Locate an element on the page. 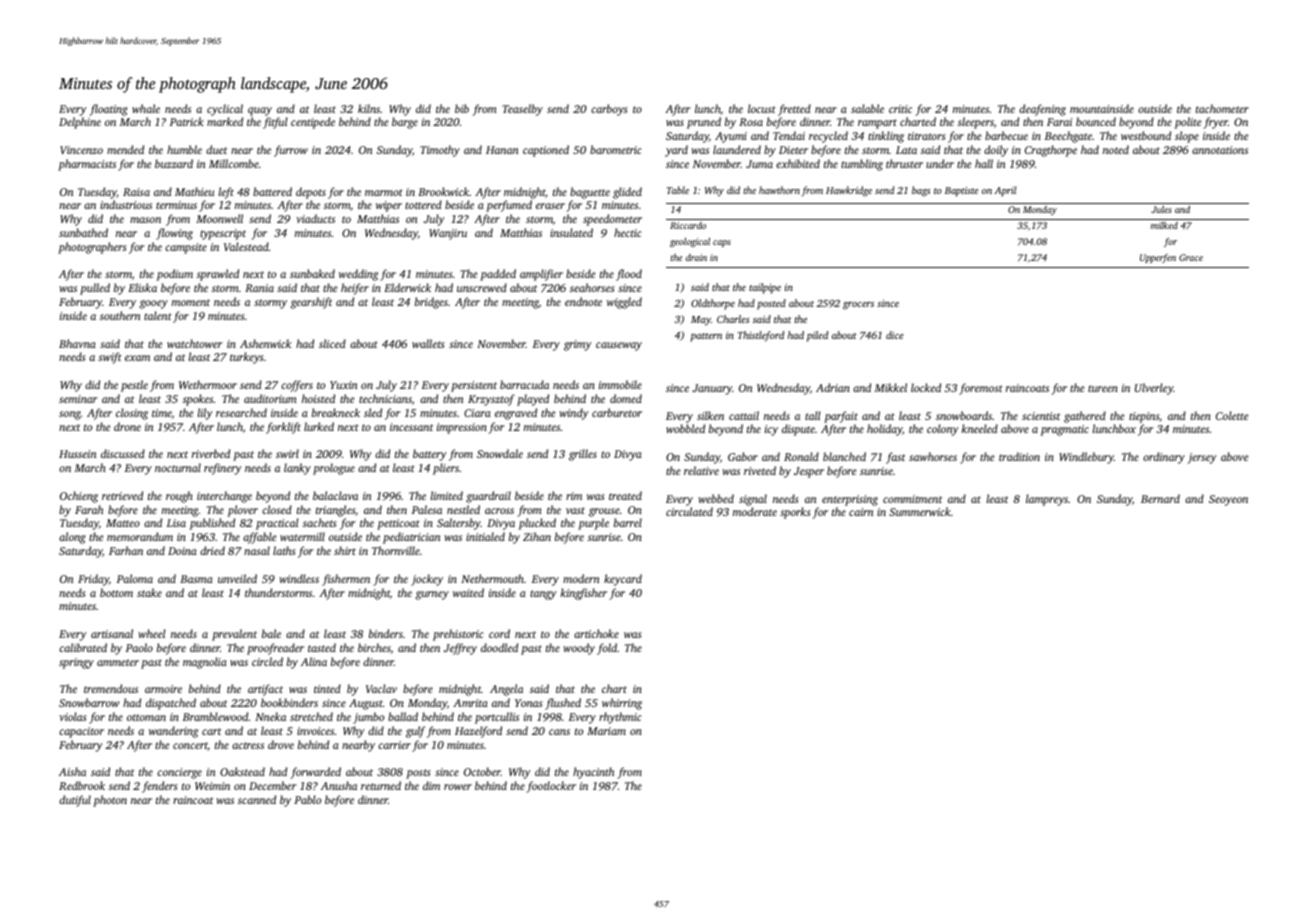  laths is located at coordinates (284, 550).
